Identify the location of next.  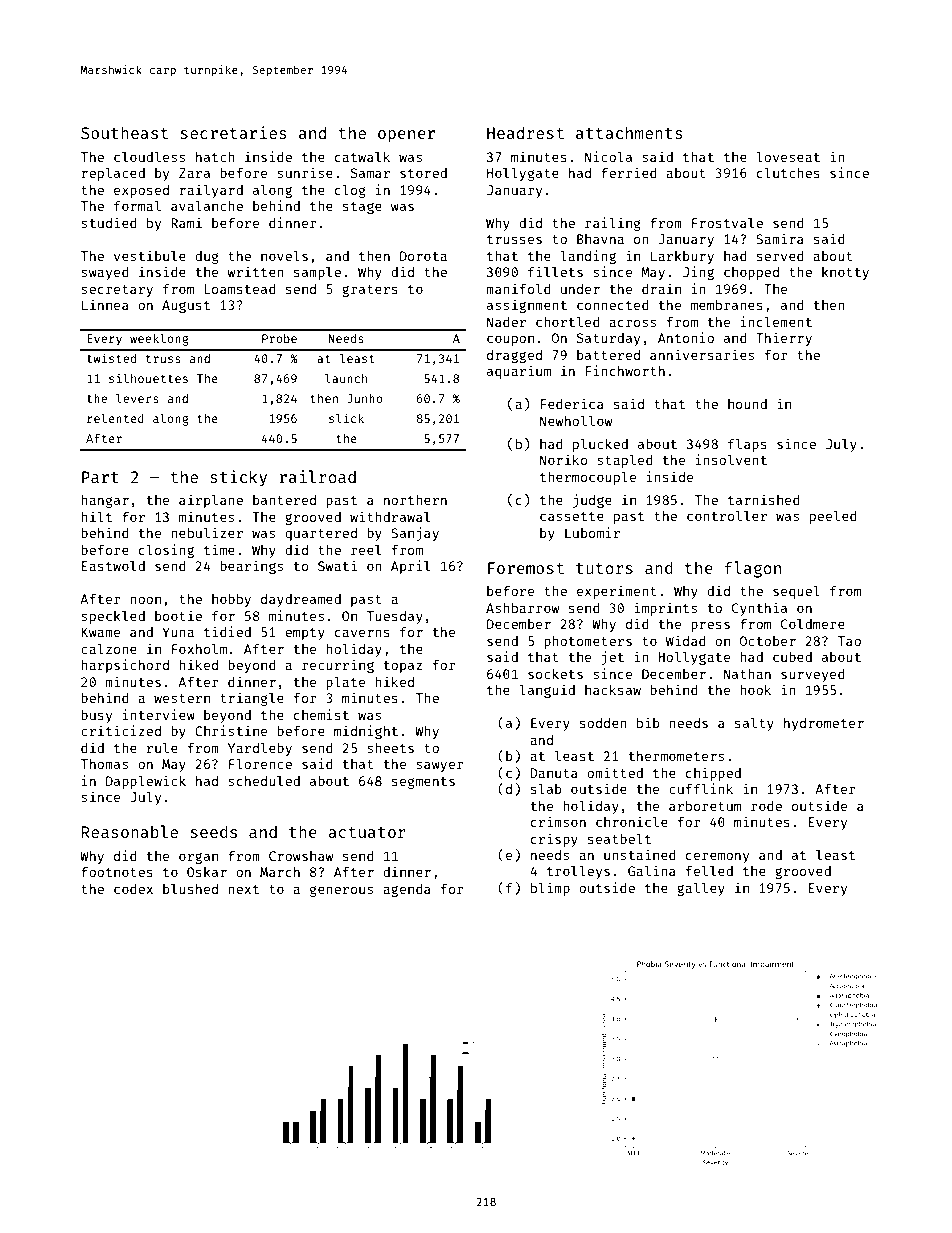
(243, 889).
